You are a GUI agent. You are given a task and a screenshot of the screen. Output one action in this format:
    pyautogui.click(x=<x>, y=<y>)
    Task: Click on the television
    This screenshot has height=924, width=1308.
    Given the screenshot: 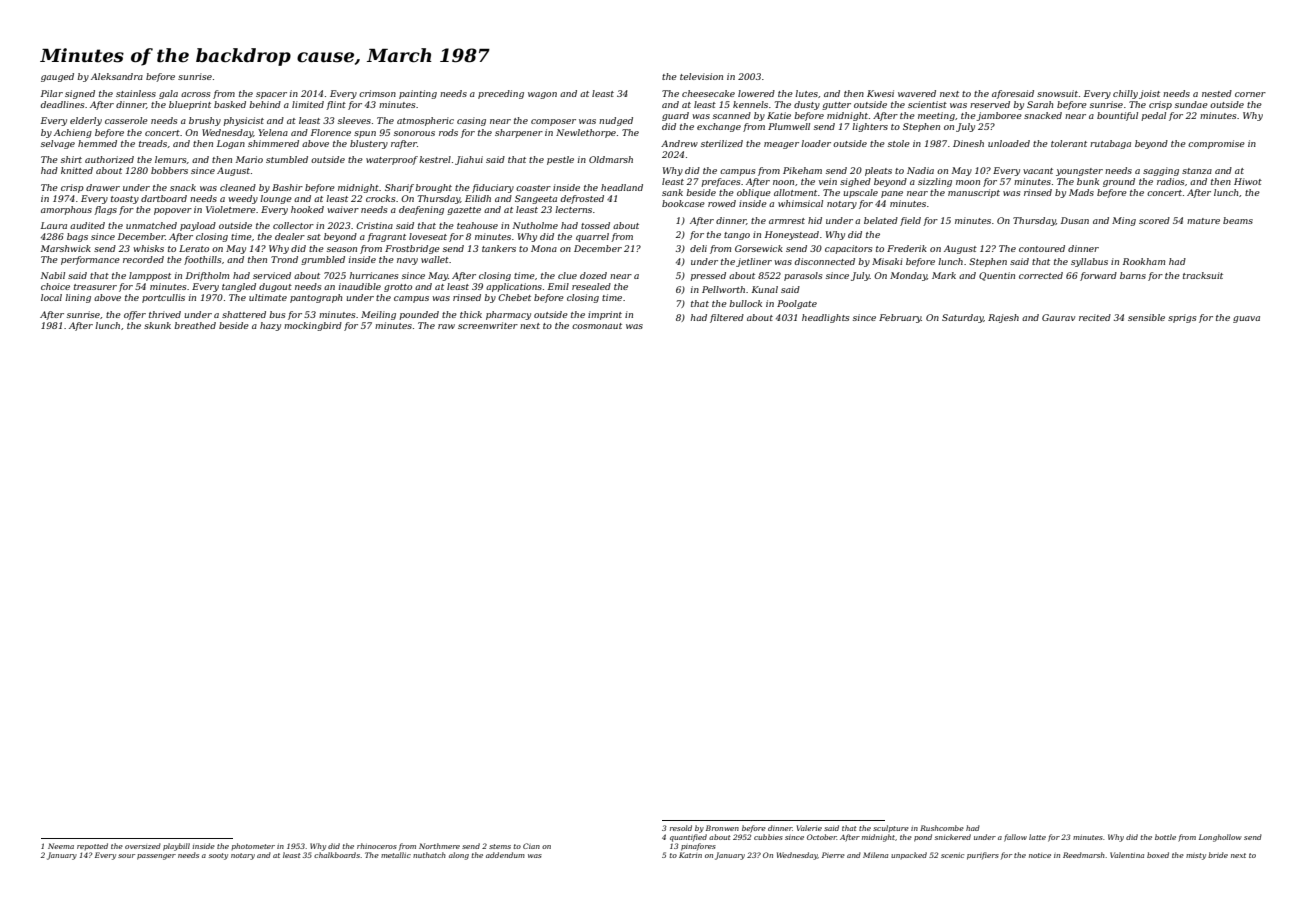 What is the action you would take?
    pyautogui.click(x=701, y=76)
